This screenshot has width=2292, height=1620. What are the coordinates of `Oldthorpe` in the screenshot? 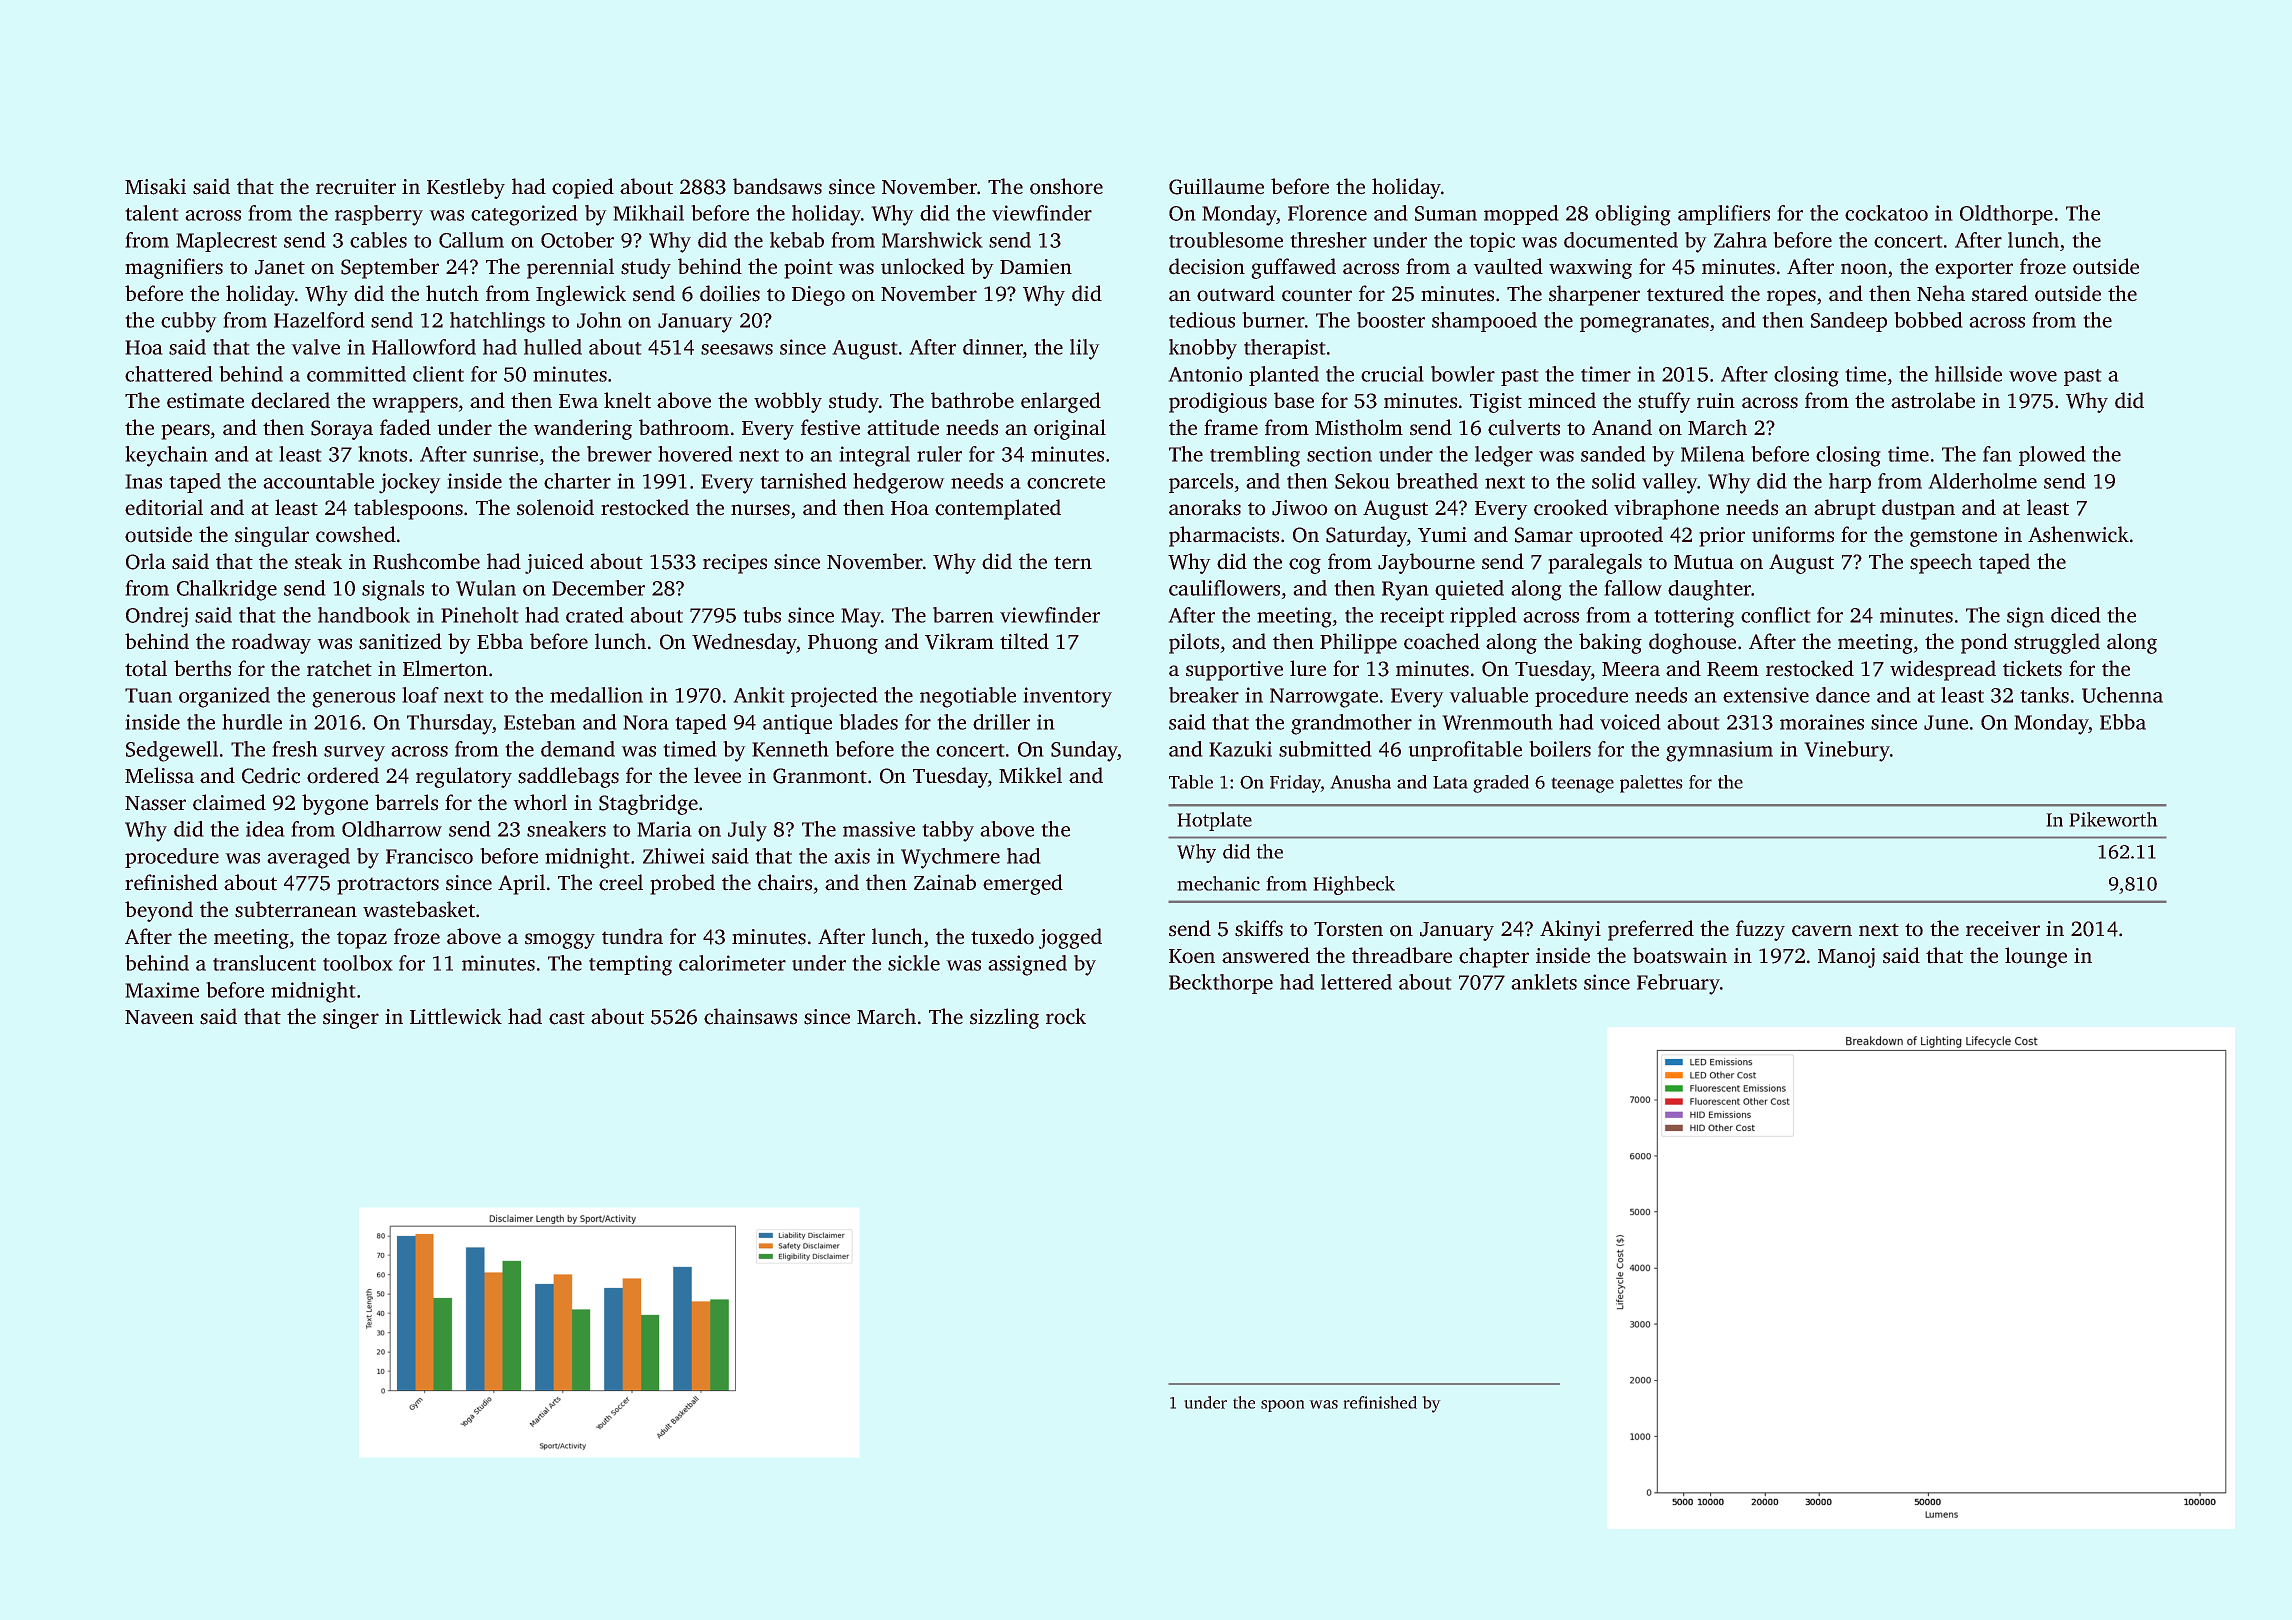 It's located at (2006, 215).
